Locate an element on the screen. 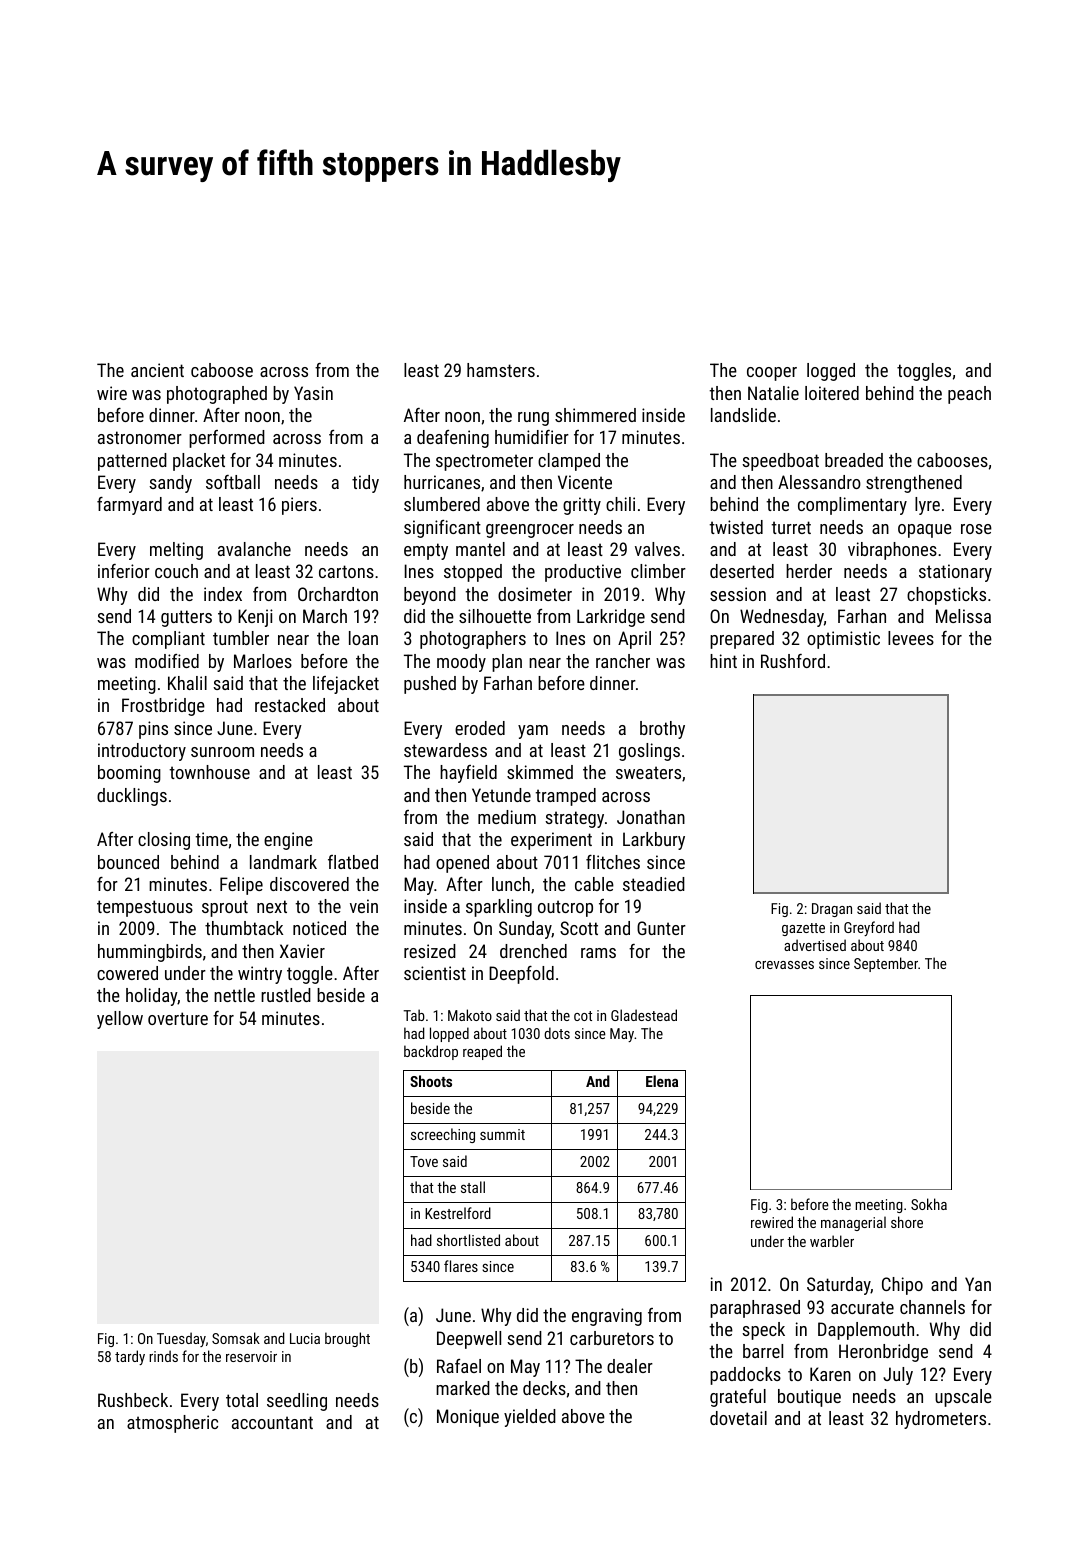  logged is located at coordinates (831, 372).
